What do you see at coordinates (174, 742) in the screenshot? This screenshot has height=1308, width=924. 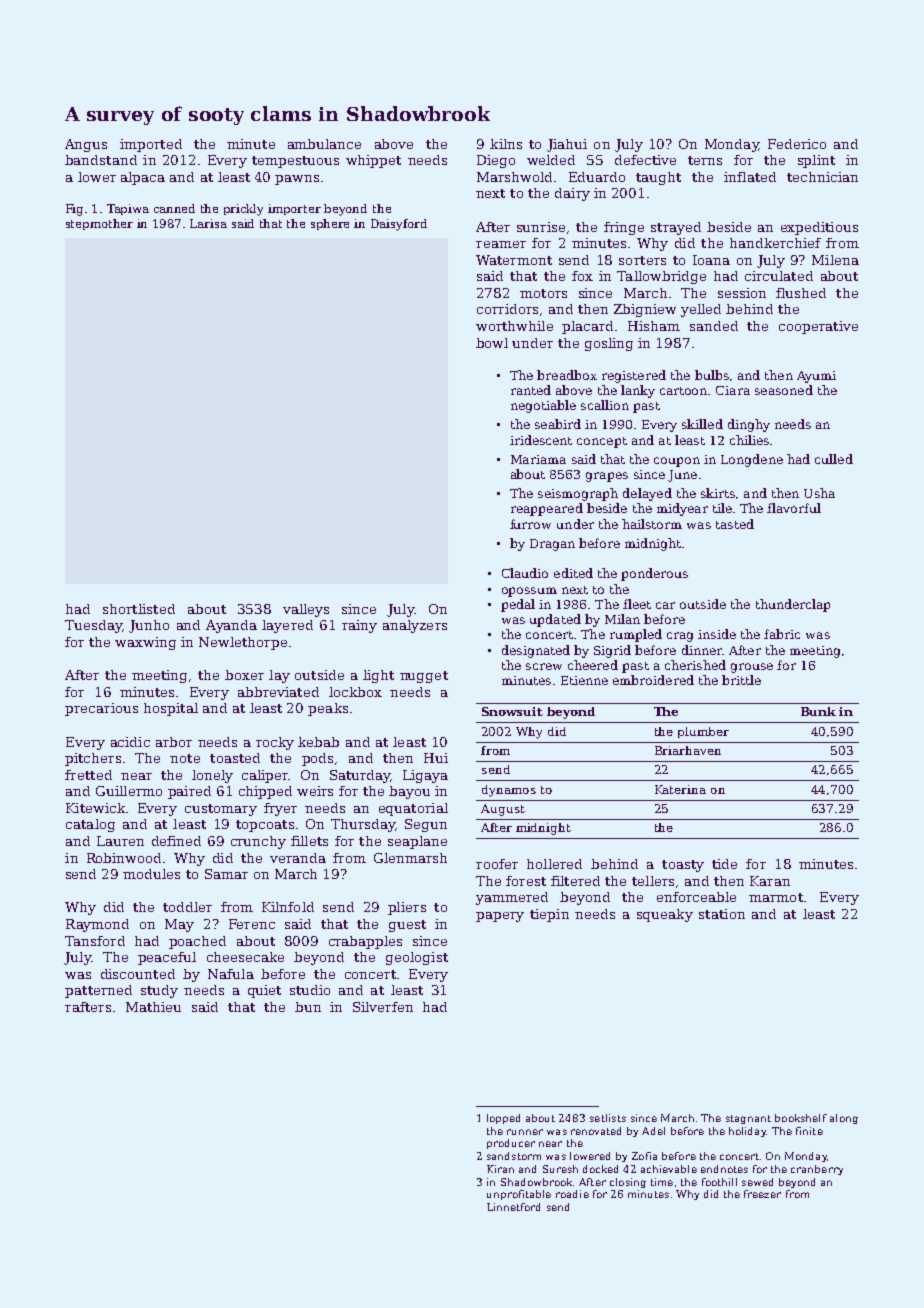 I see `arbor` at bounding box center [174, 742].
